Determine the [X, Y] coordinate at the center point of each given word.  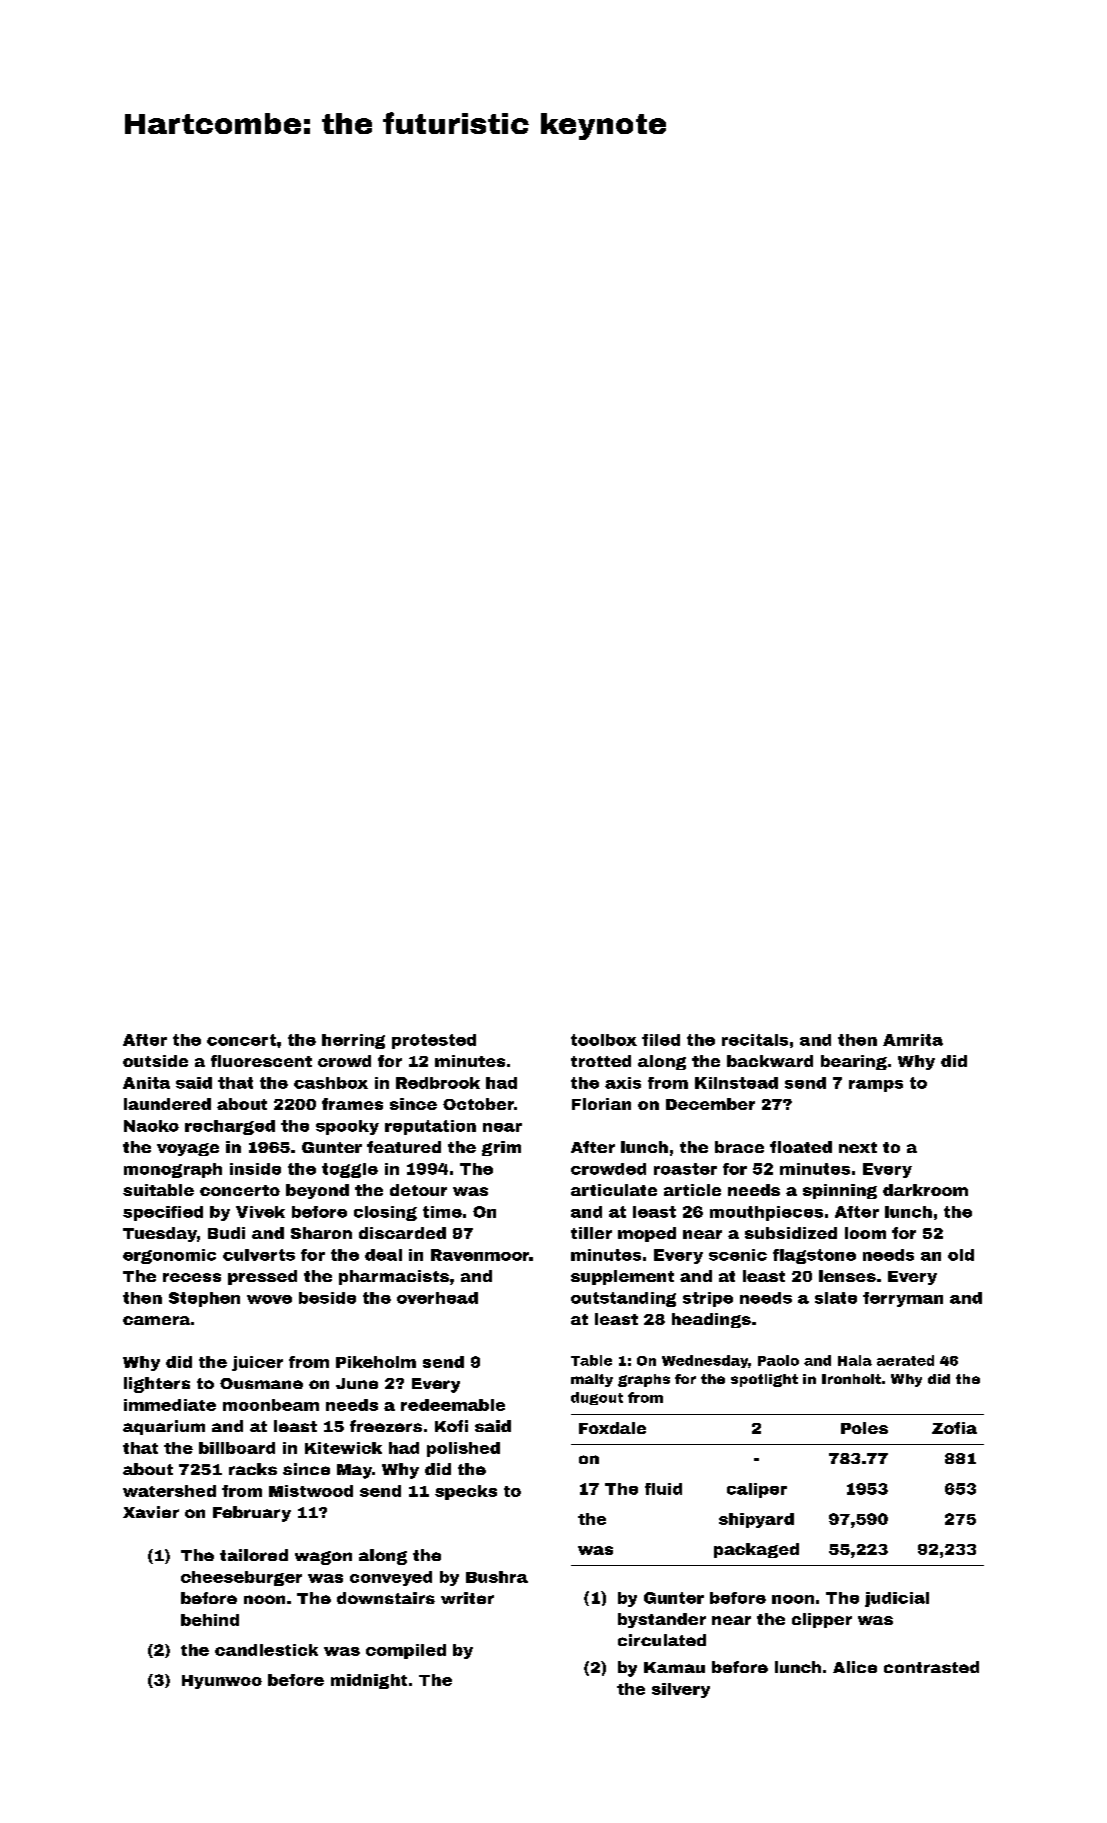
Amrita [913, 1040]
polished [463, 1449]
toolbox [604, 1040]
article [692, 1190]
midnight [369, 1681]
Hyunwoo [222, 1682]
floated [801, 1147]
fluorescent [261, 1061]
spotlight [764, 1380]
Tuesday [160, 1234]
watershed [169, 1491]
